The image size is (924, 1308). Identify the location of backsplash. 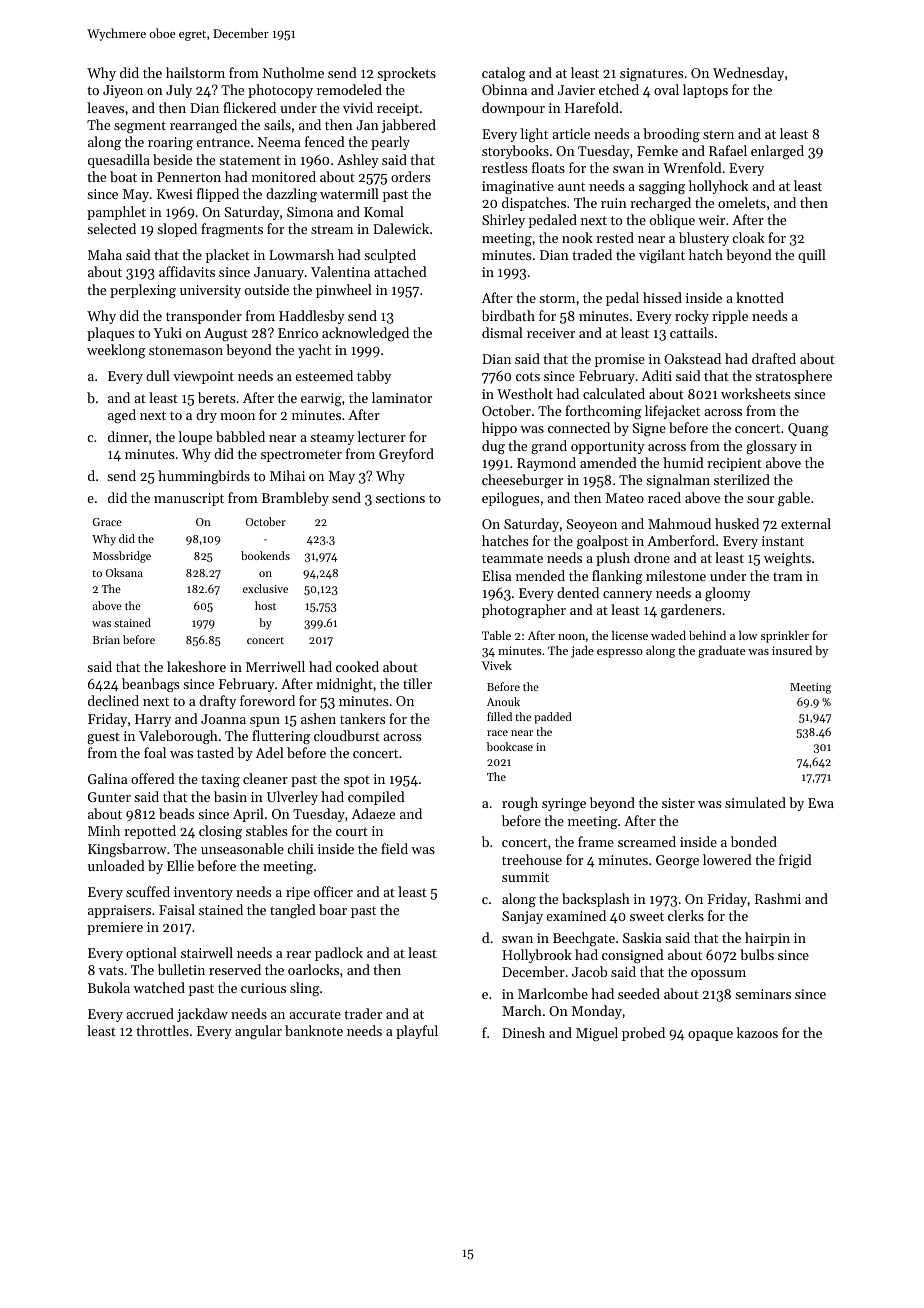
(596, 900).
